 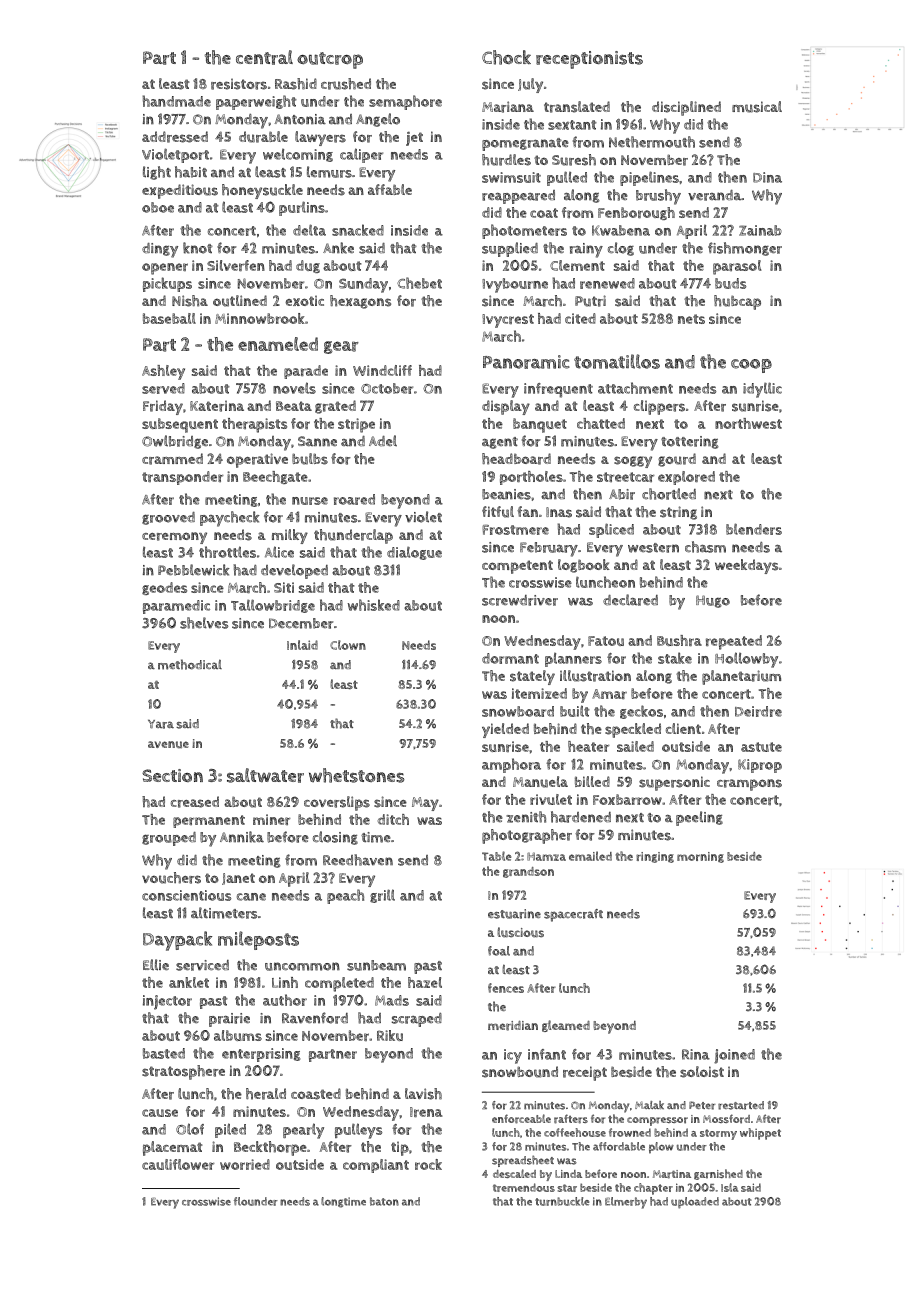 What do you see at coordinates (204, 623) in the screenshot?
I see `shelves` at bounding box center [204, 623].
